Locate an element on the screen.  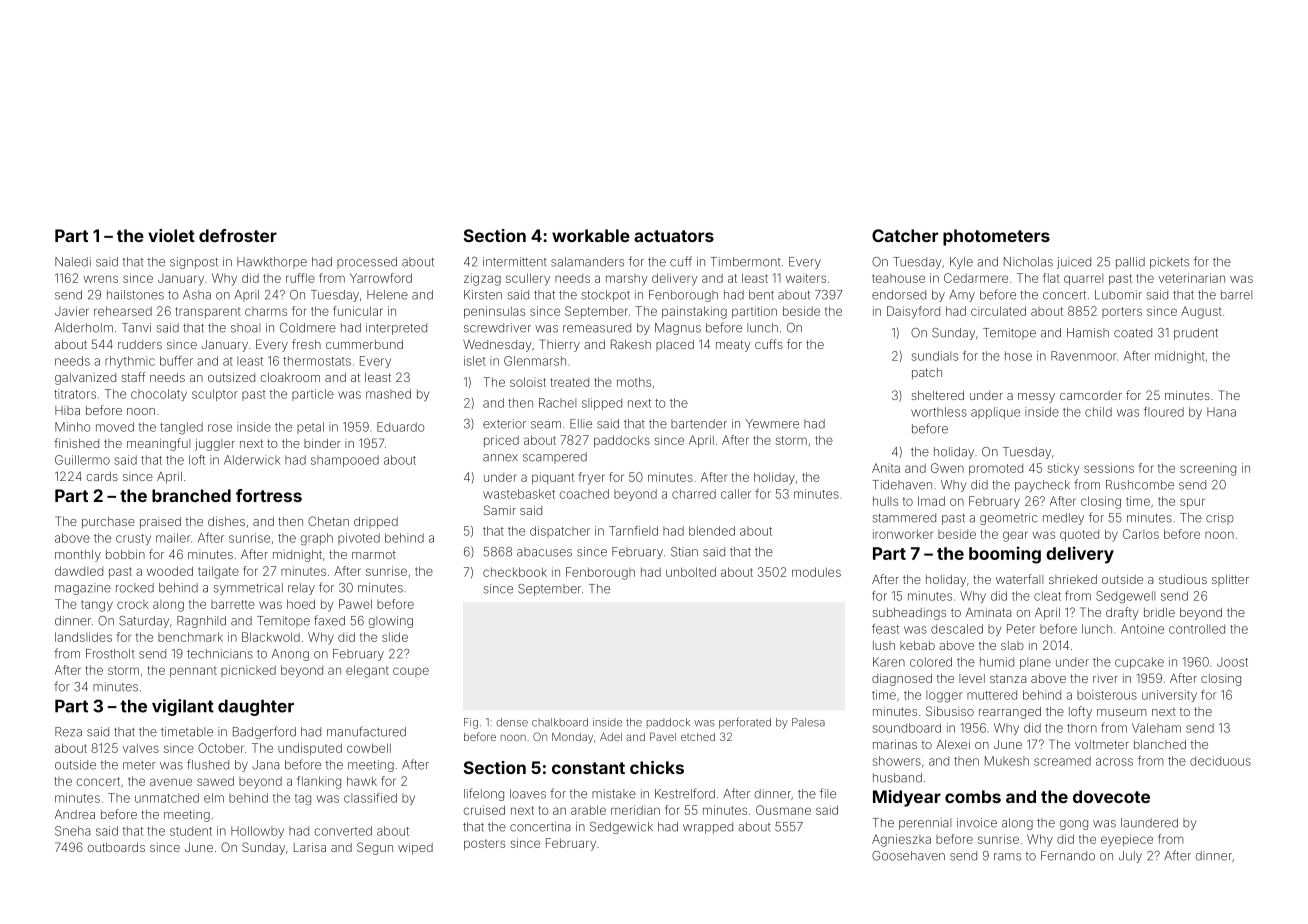
workable is located at coordinates (591, 235).
